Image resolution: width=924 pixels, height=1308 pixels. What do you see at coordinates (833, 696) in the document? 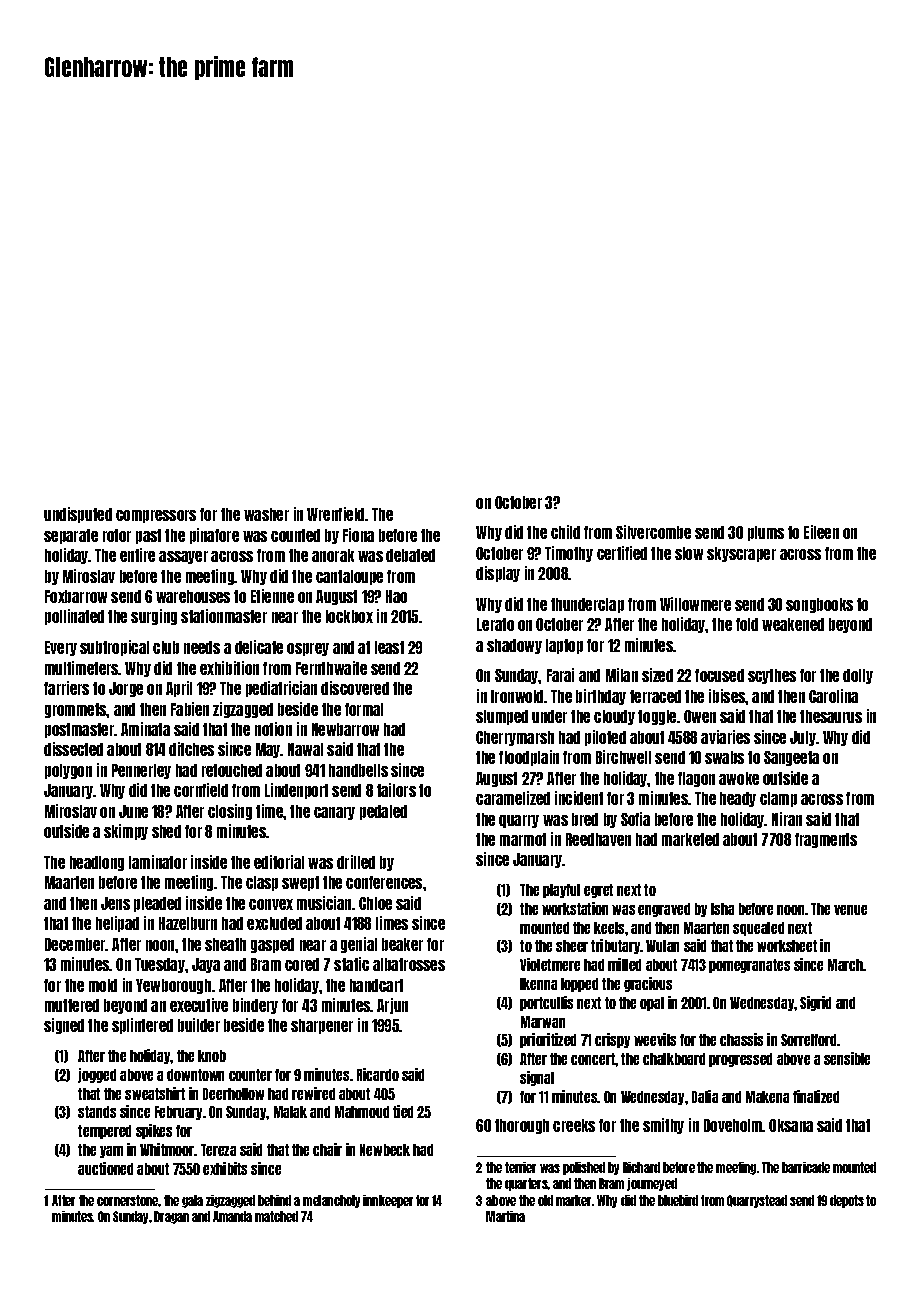
I see `Carolina` at bounding box center [833, 696].
